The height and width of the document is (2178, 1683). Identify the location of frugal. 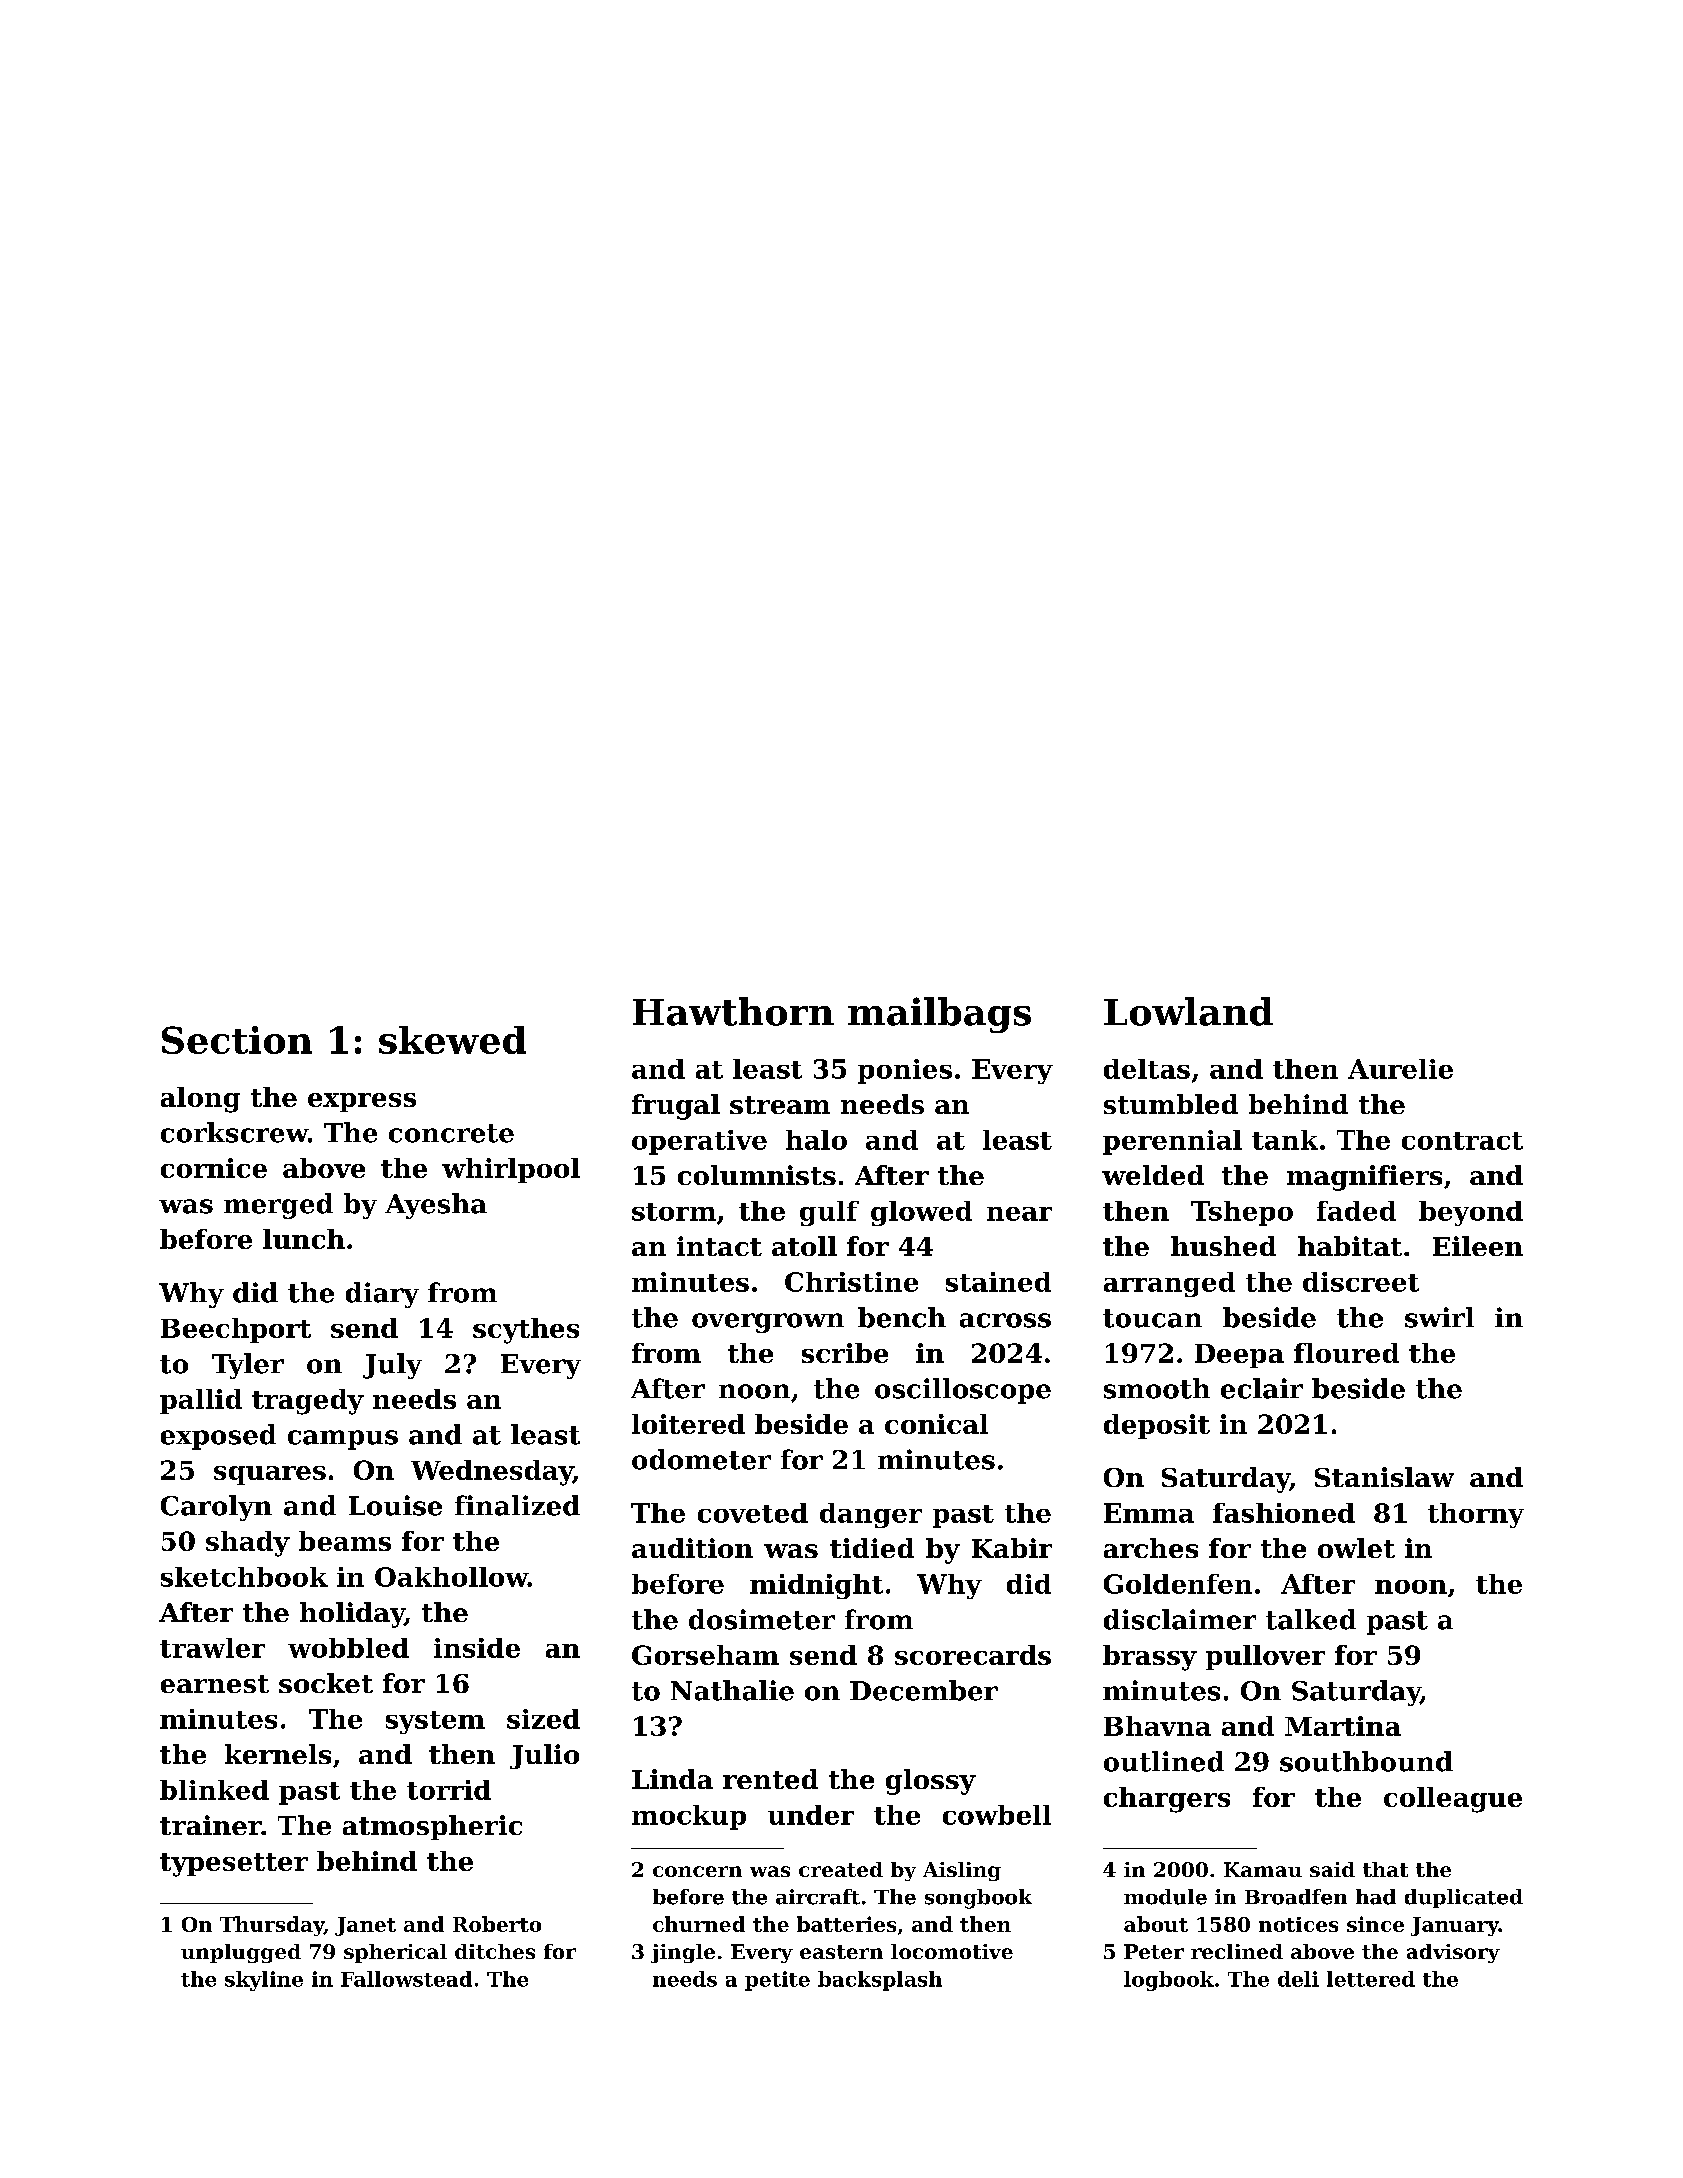
(676, 1107).
